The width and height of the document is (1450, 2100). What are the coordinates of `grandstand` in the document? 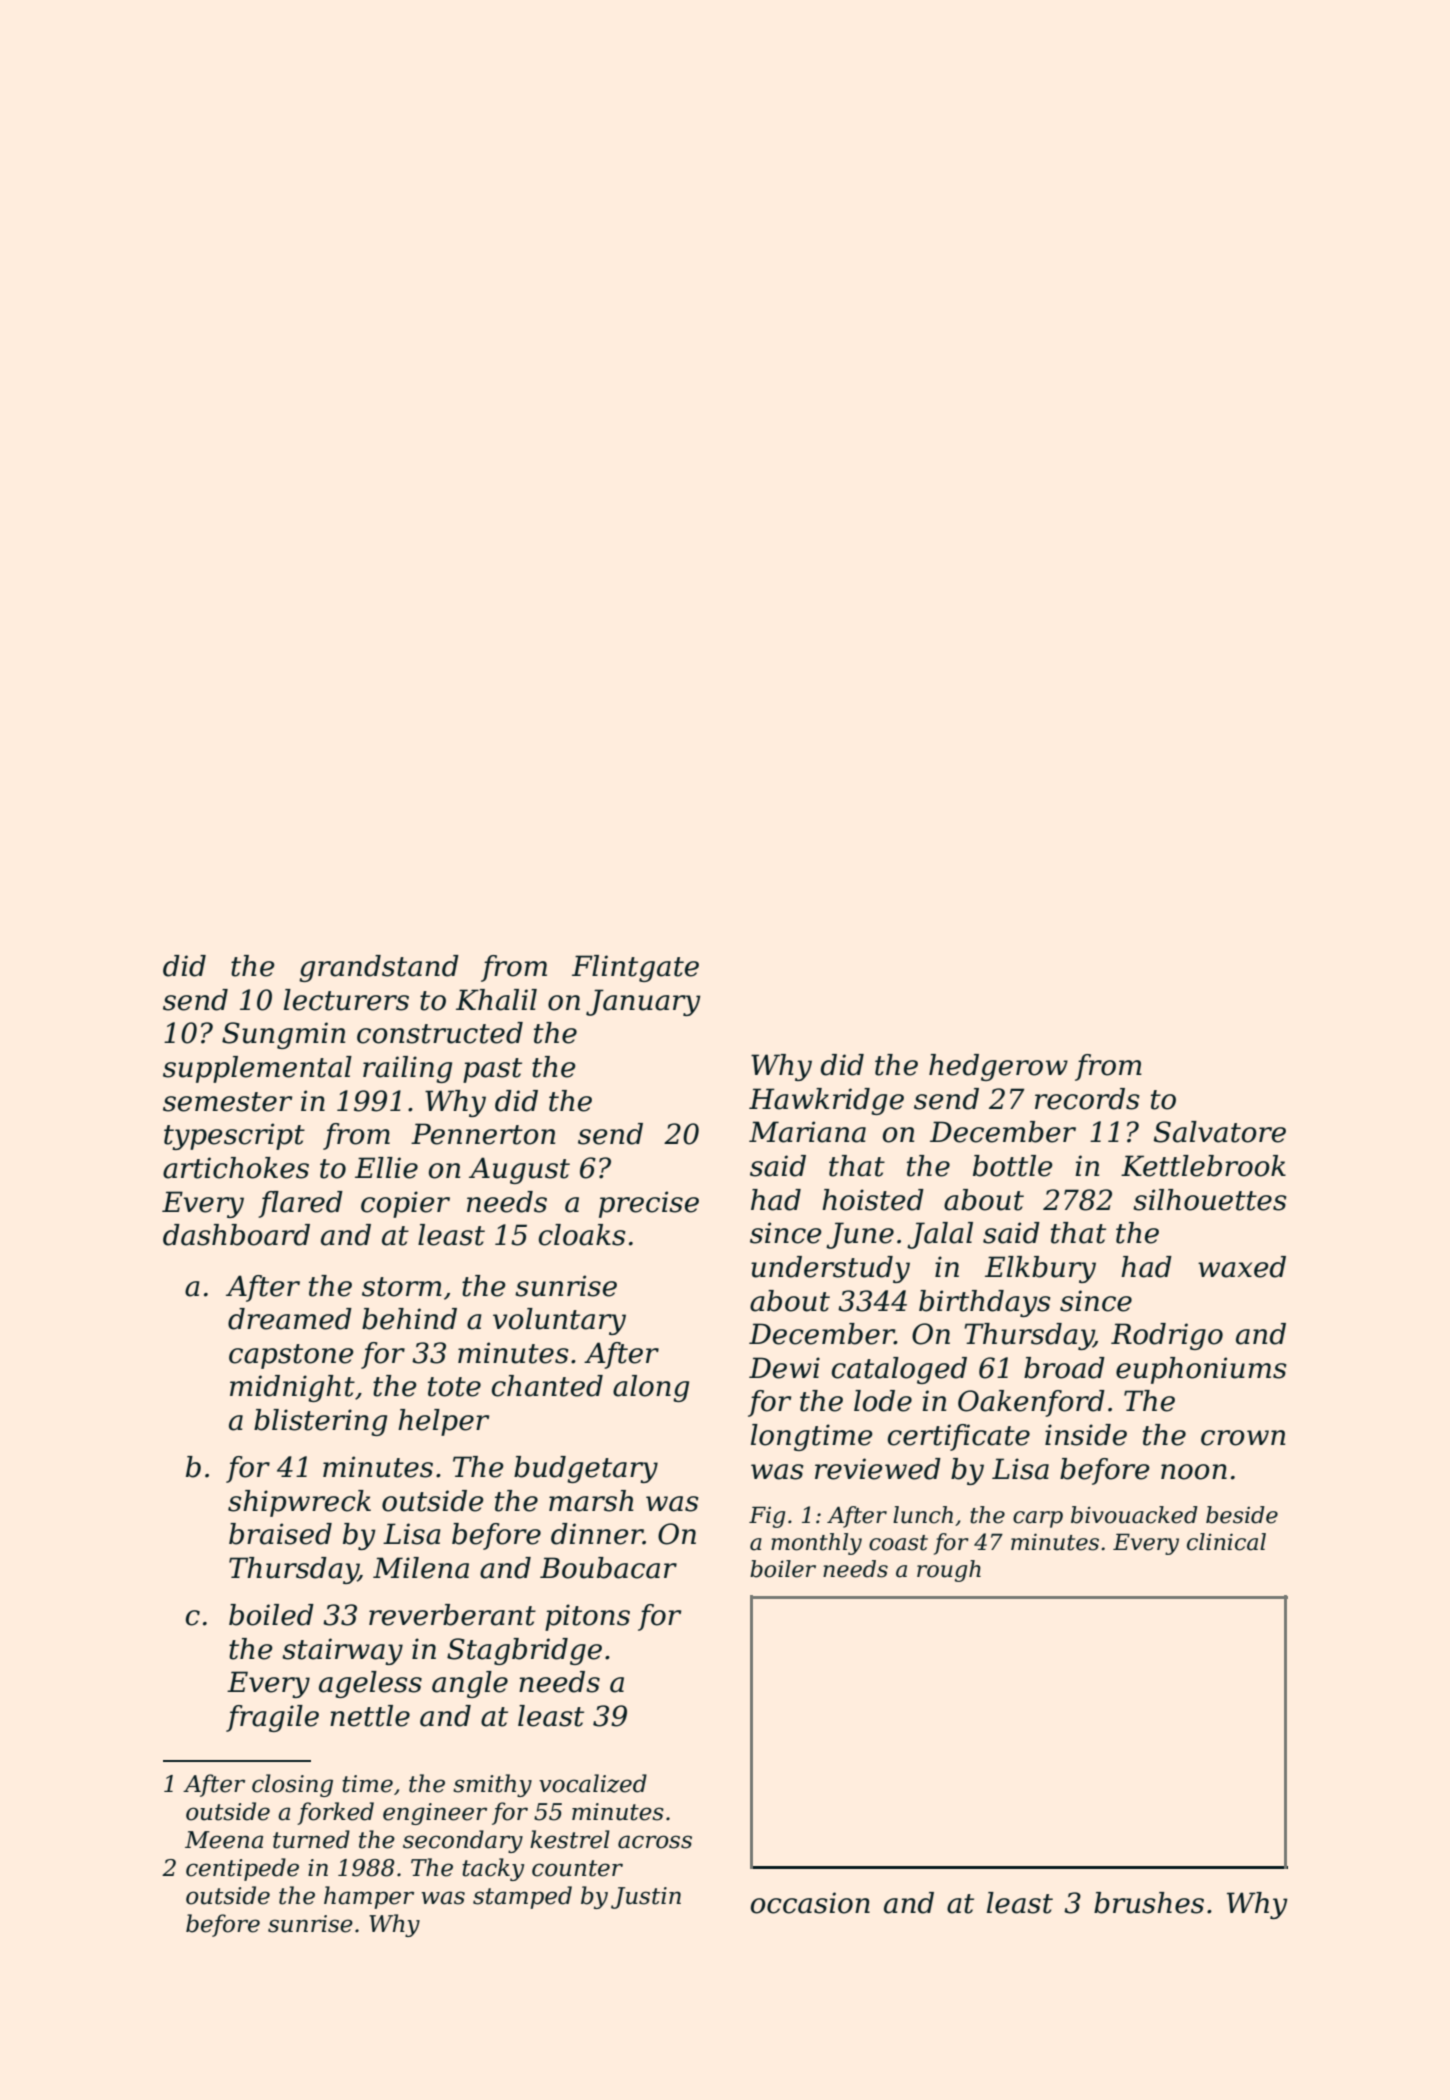 It's located at (379, 968).
